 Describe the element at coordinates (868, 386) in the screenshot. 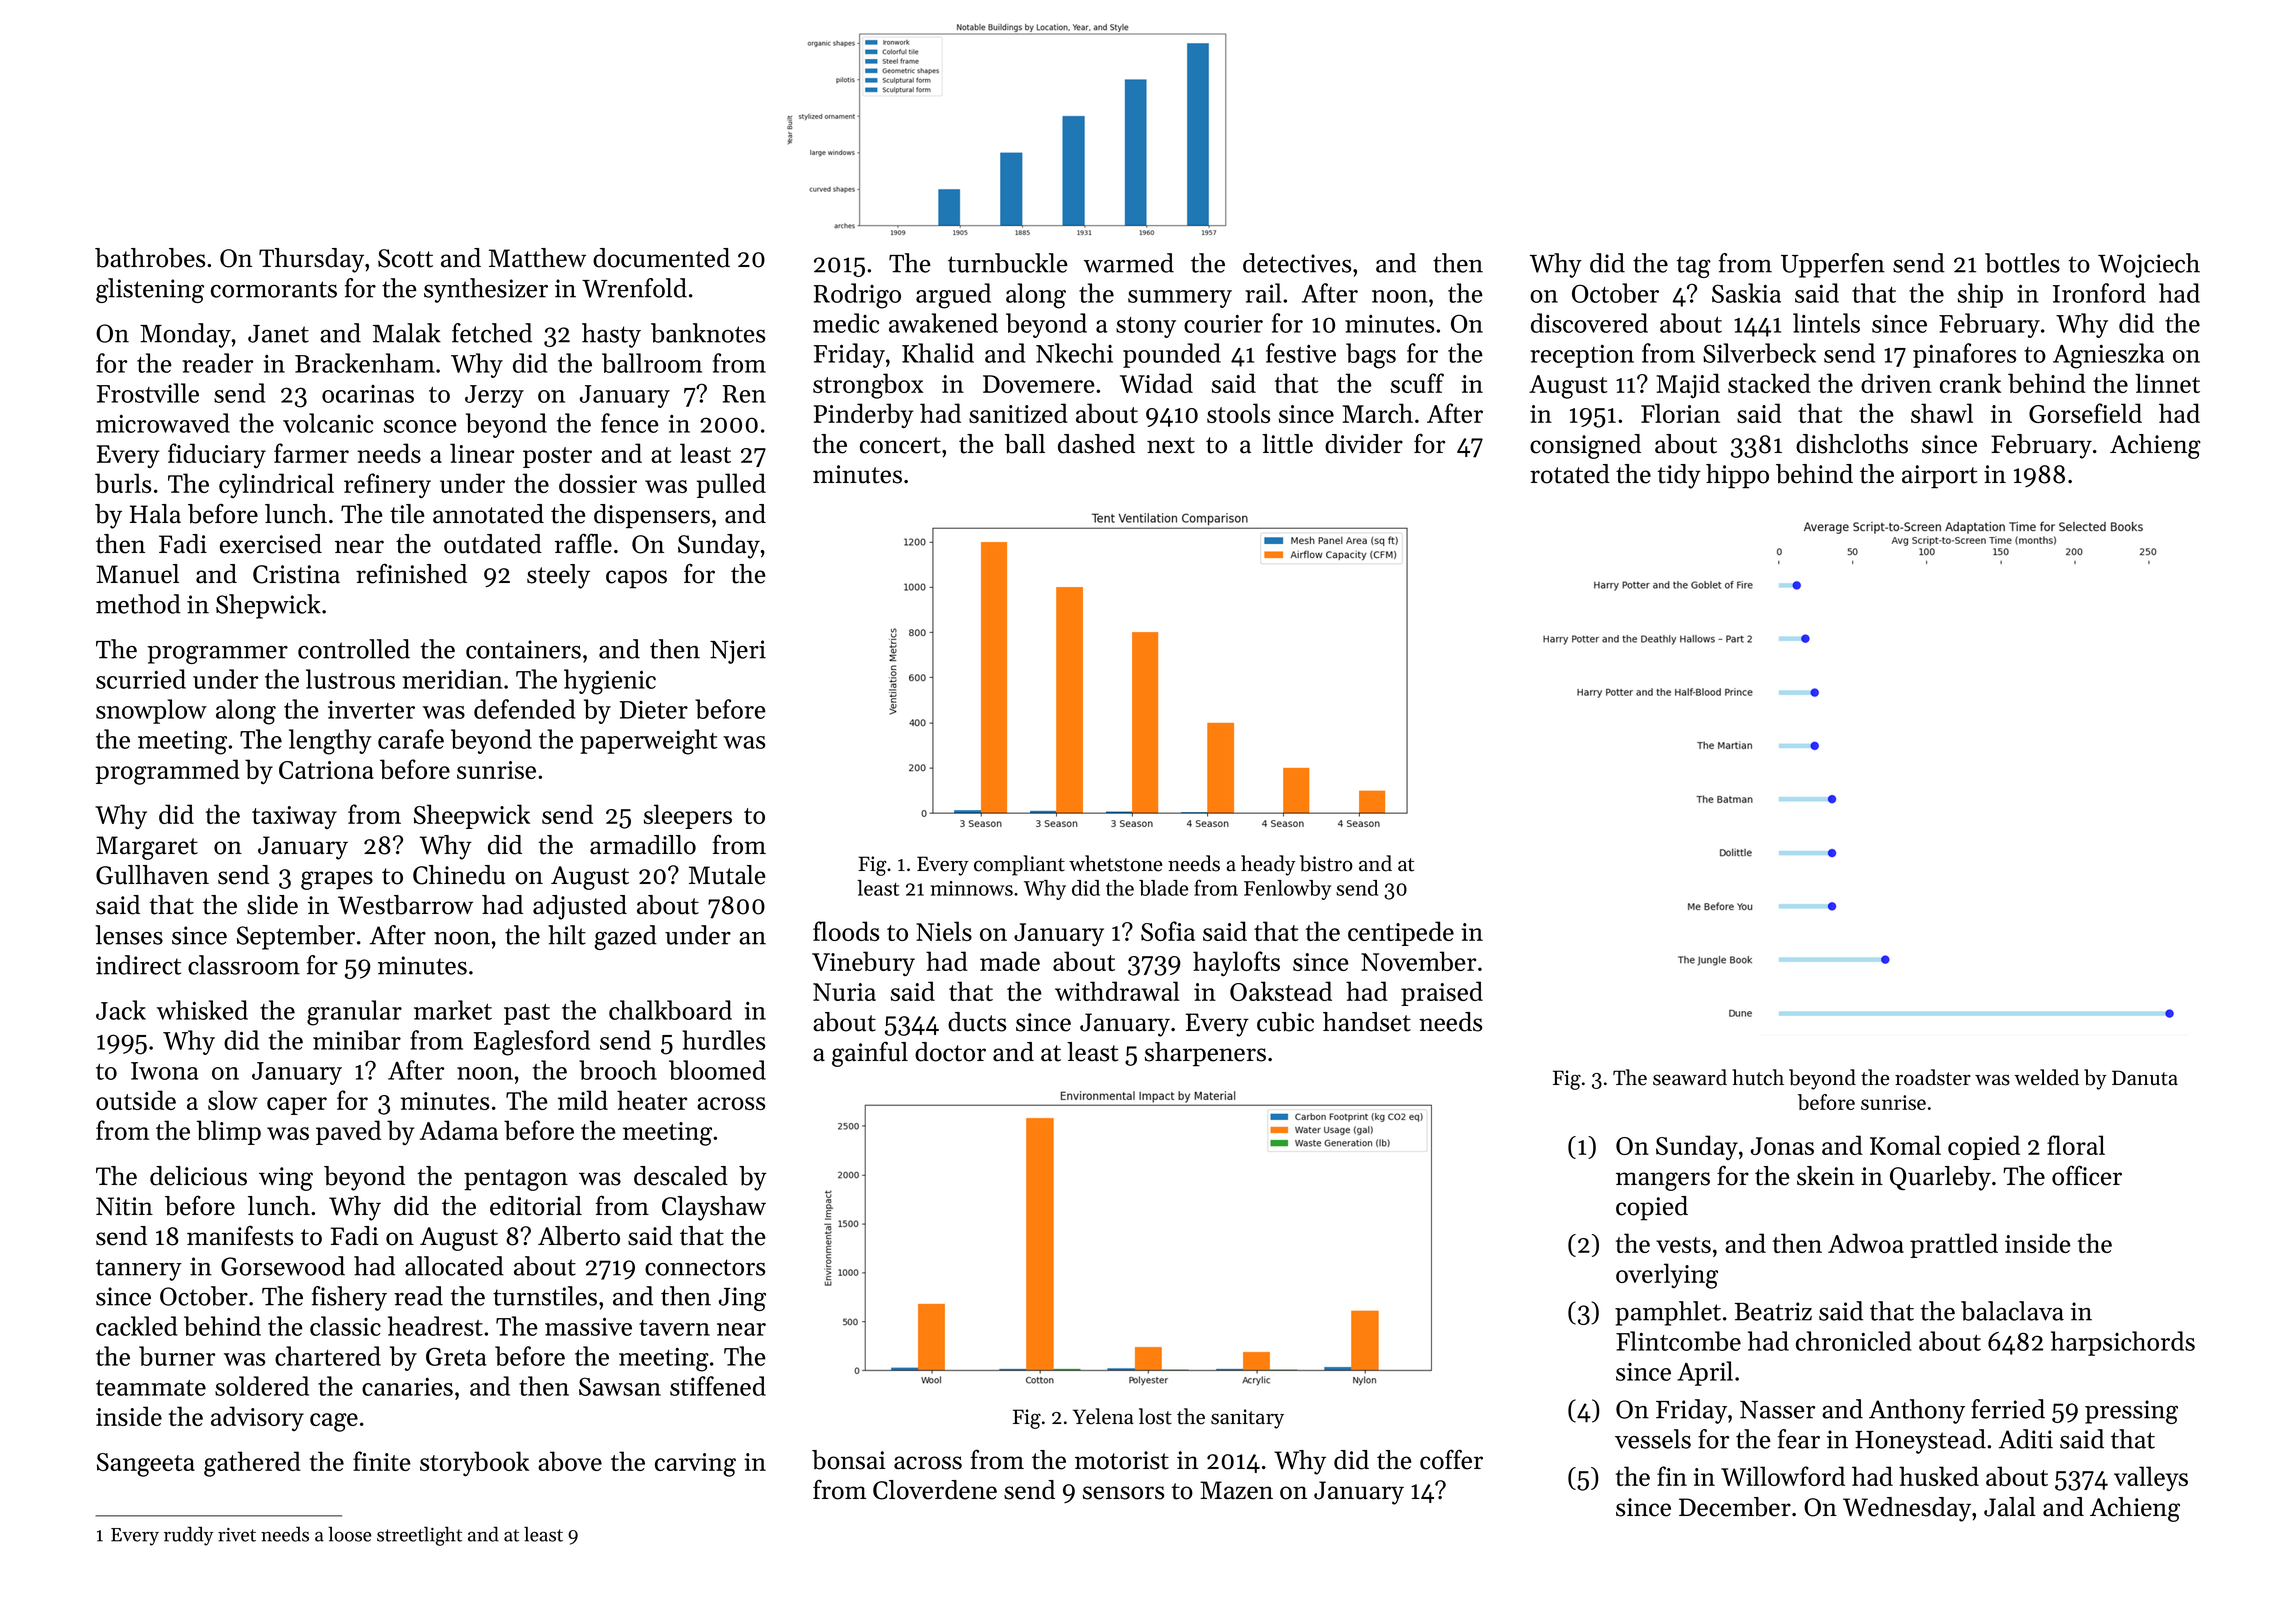

I see `strongbox` at that location.
